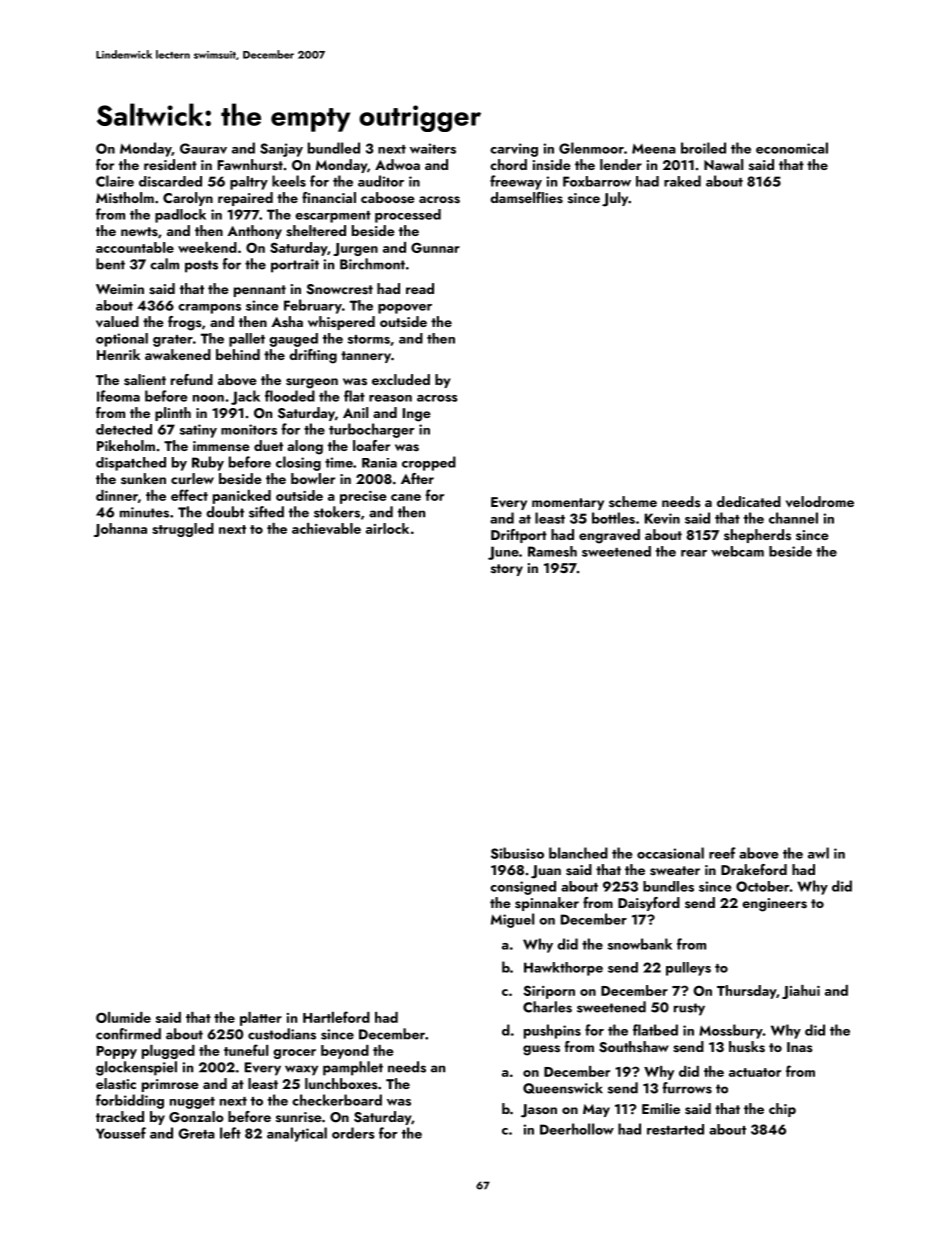 The width and height of the screenshot is (952, 1233). Describe the element at coordinates (578, 853) in the screenshot. I see `blanched` at that location.
